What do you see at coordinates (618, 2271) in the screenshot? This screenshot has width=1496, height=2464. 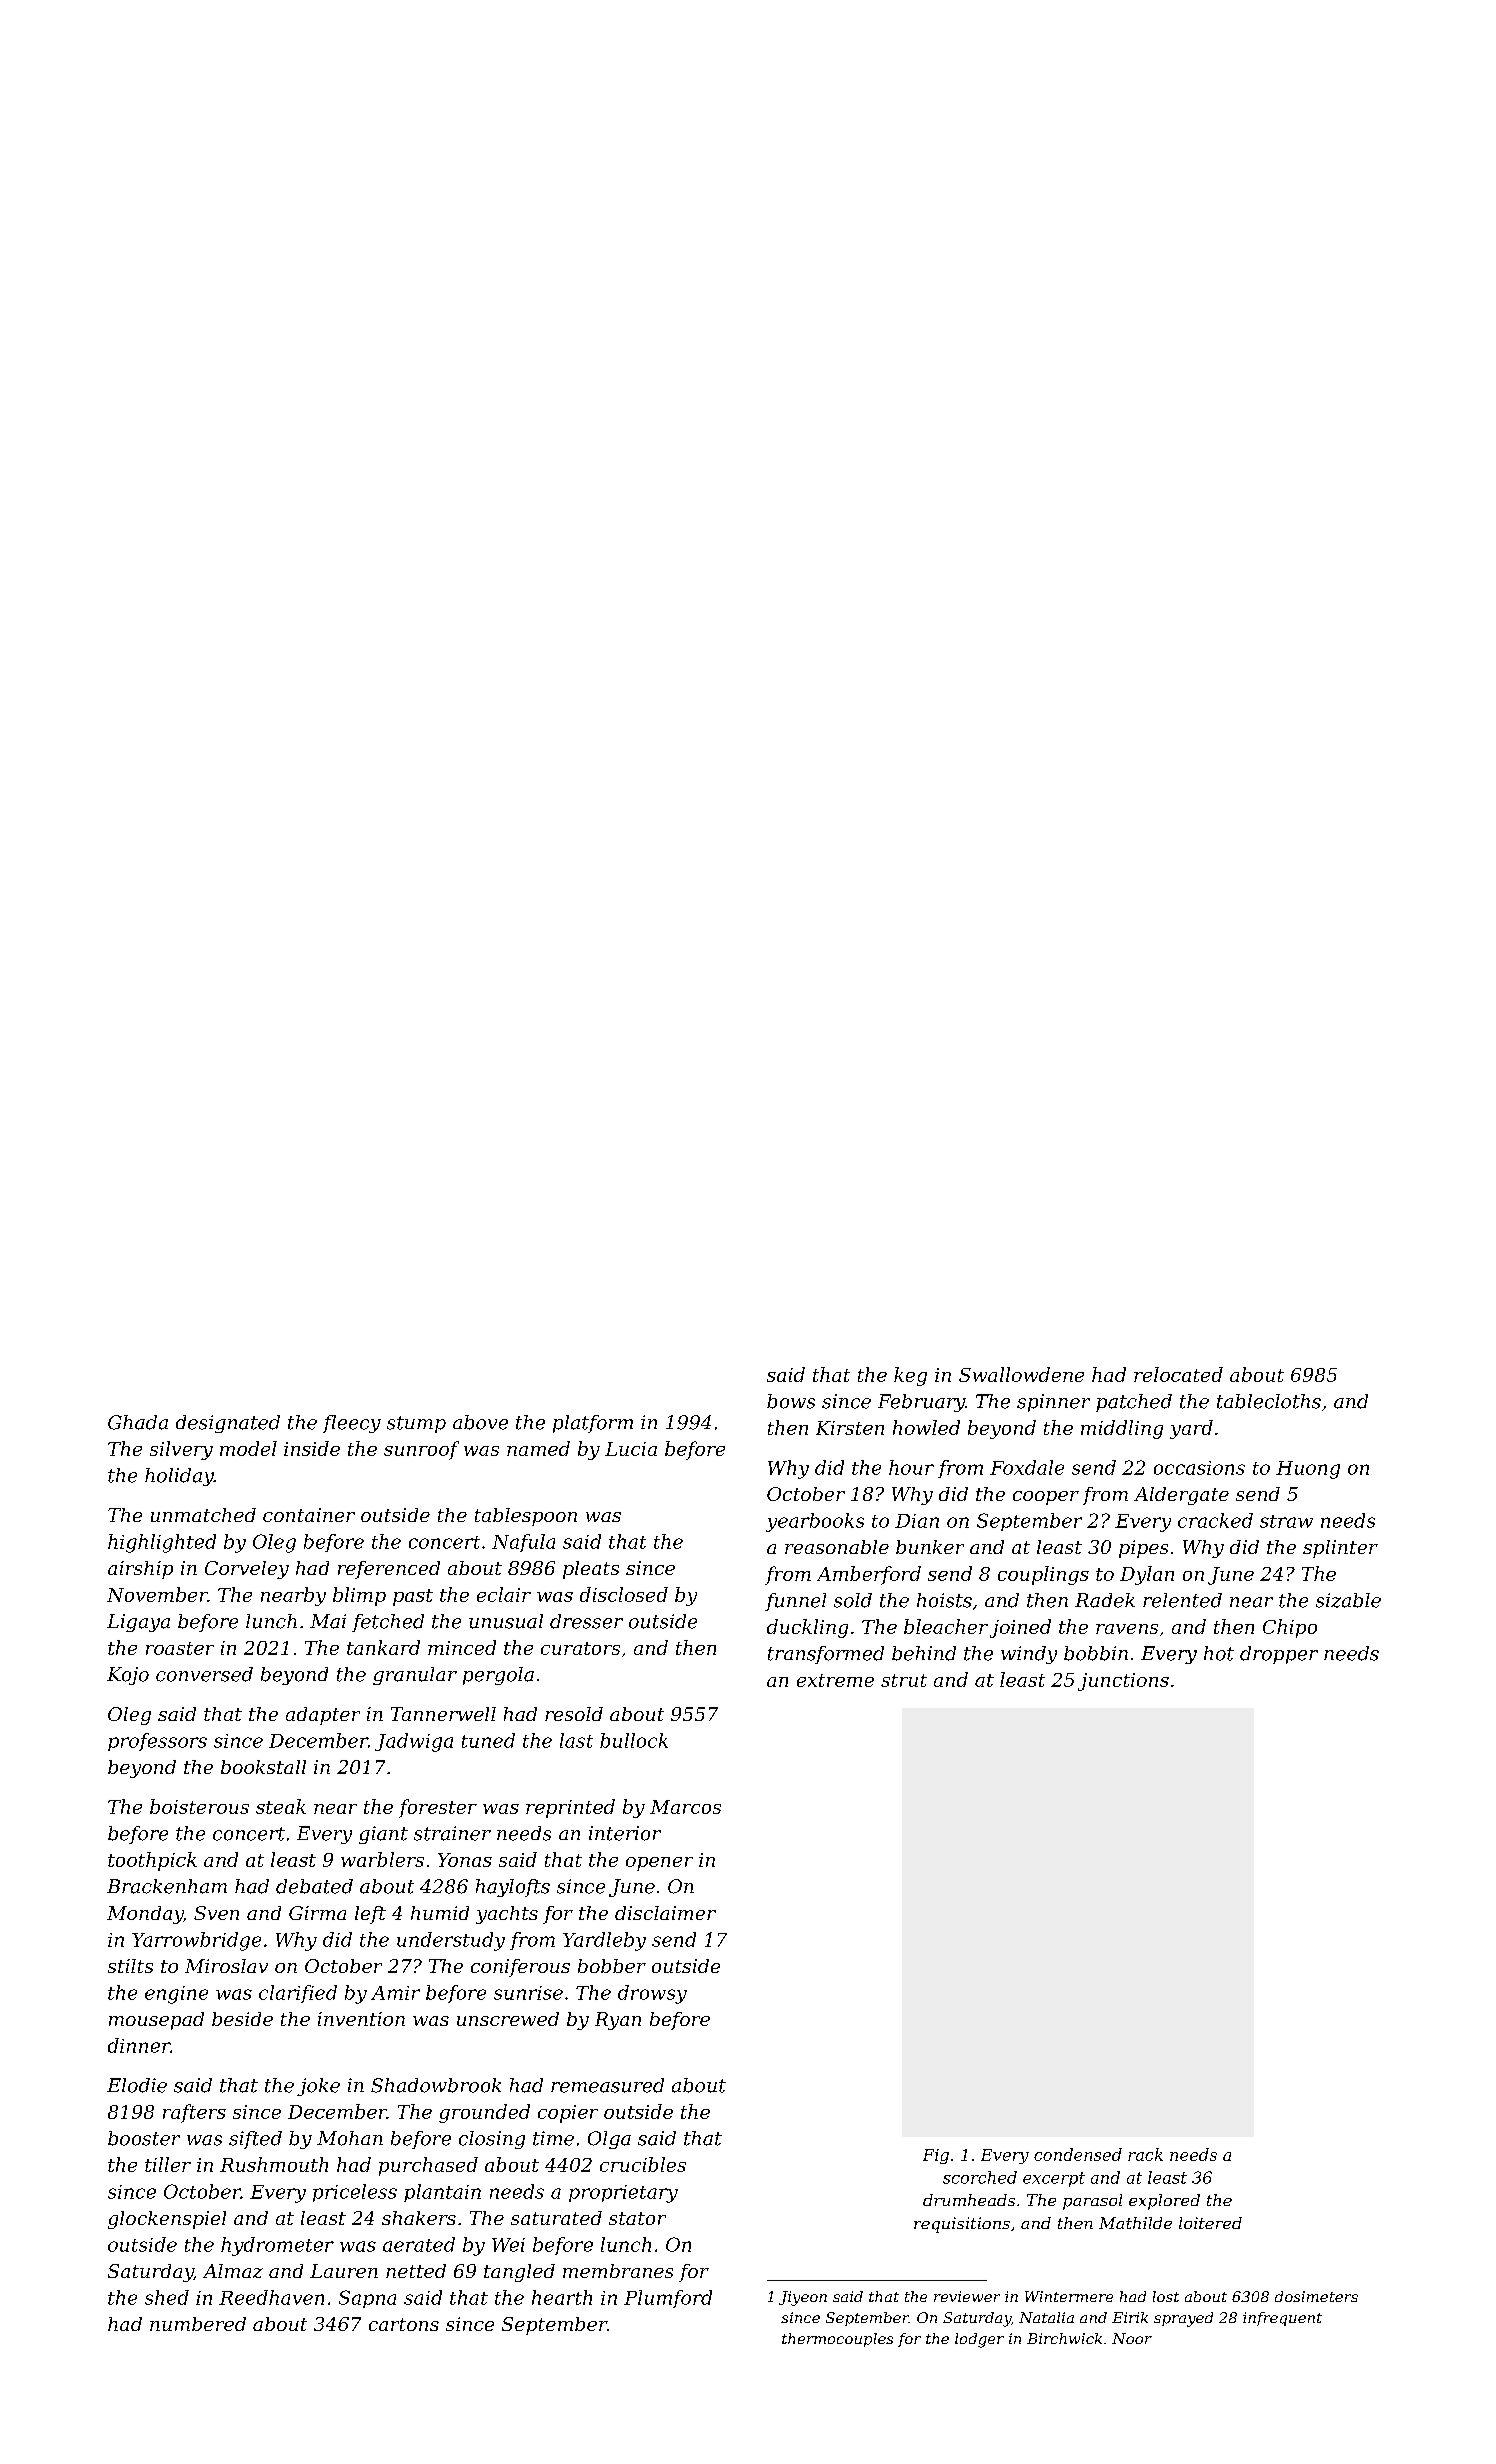 I see `membranes` at bounding box center [618, 2271].
